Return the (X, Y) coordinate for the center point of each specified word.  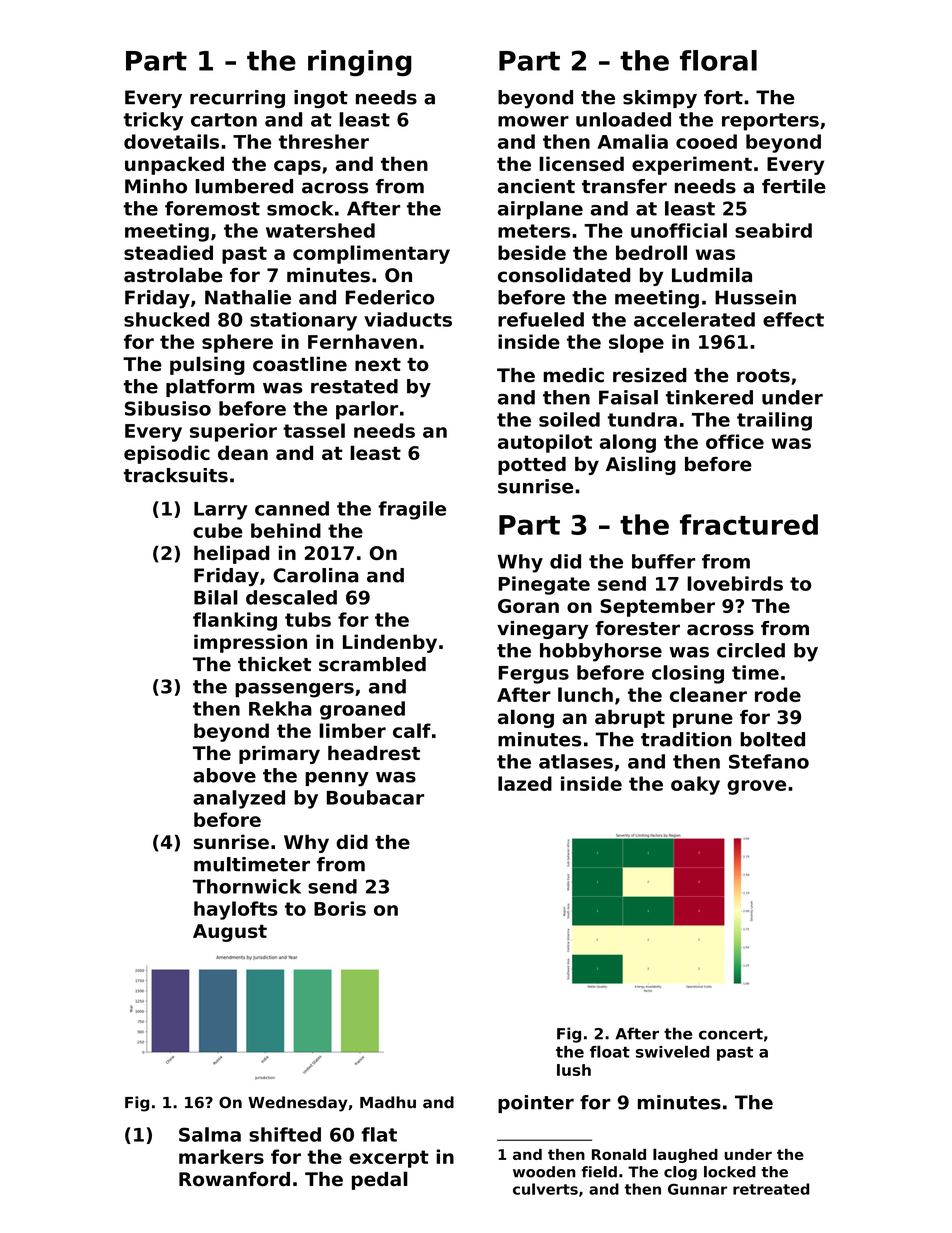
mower (533, 121)
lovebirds (735, 583)
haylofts (236, 910)
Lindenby (390, 643)
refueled (541, 319)
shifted (285, 1134)
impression (250, 643)
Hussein (755, 297)
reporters (770, 122)
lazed (525, 783)
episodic (167, 454)
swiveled (672, 1051)
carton (224, 120)
